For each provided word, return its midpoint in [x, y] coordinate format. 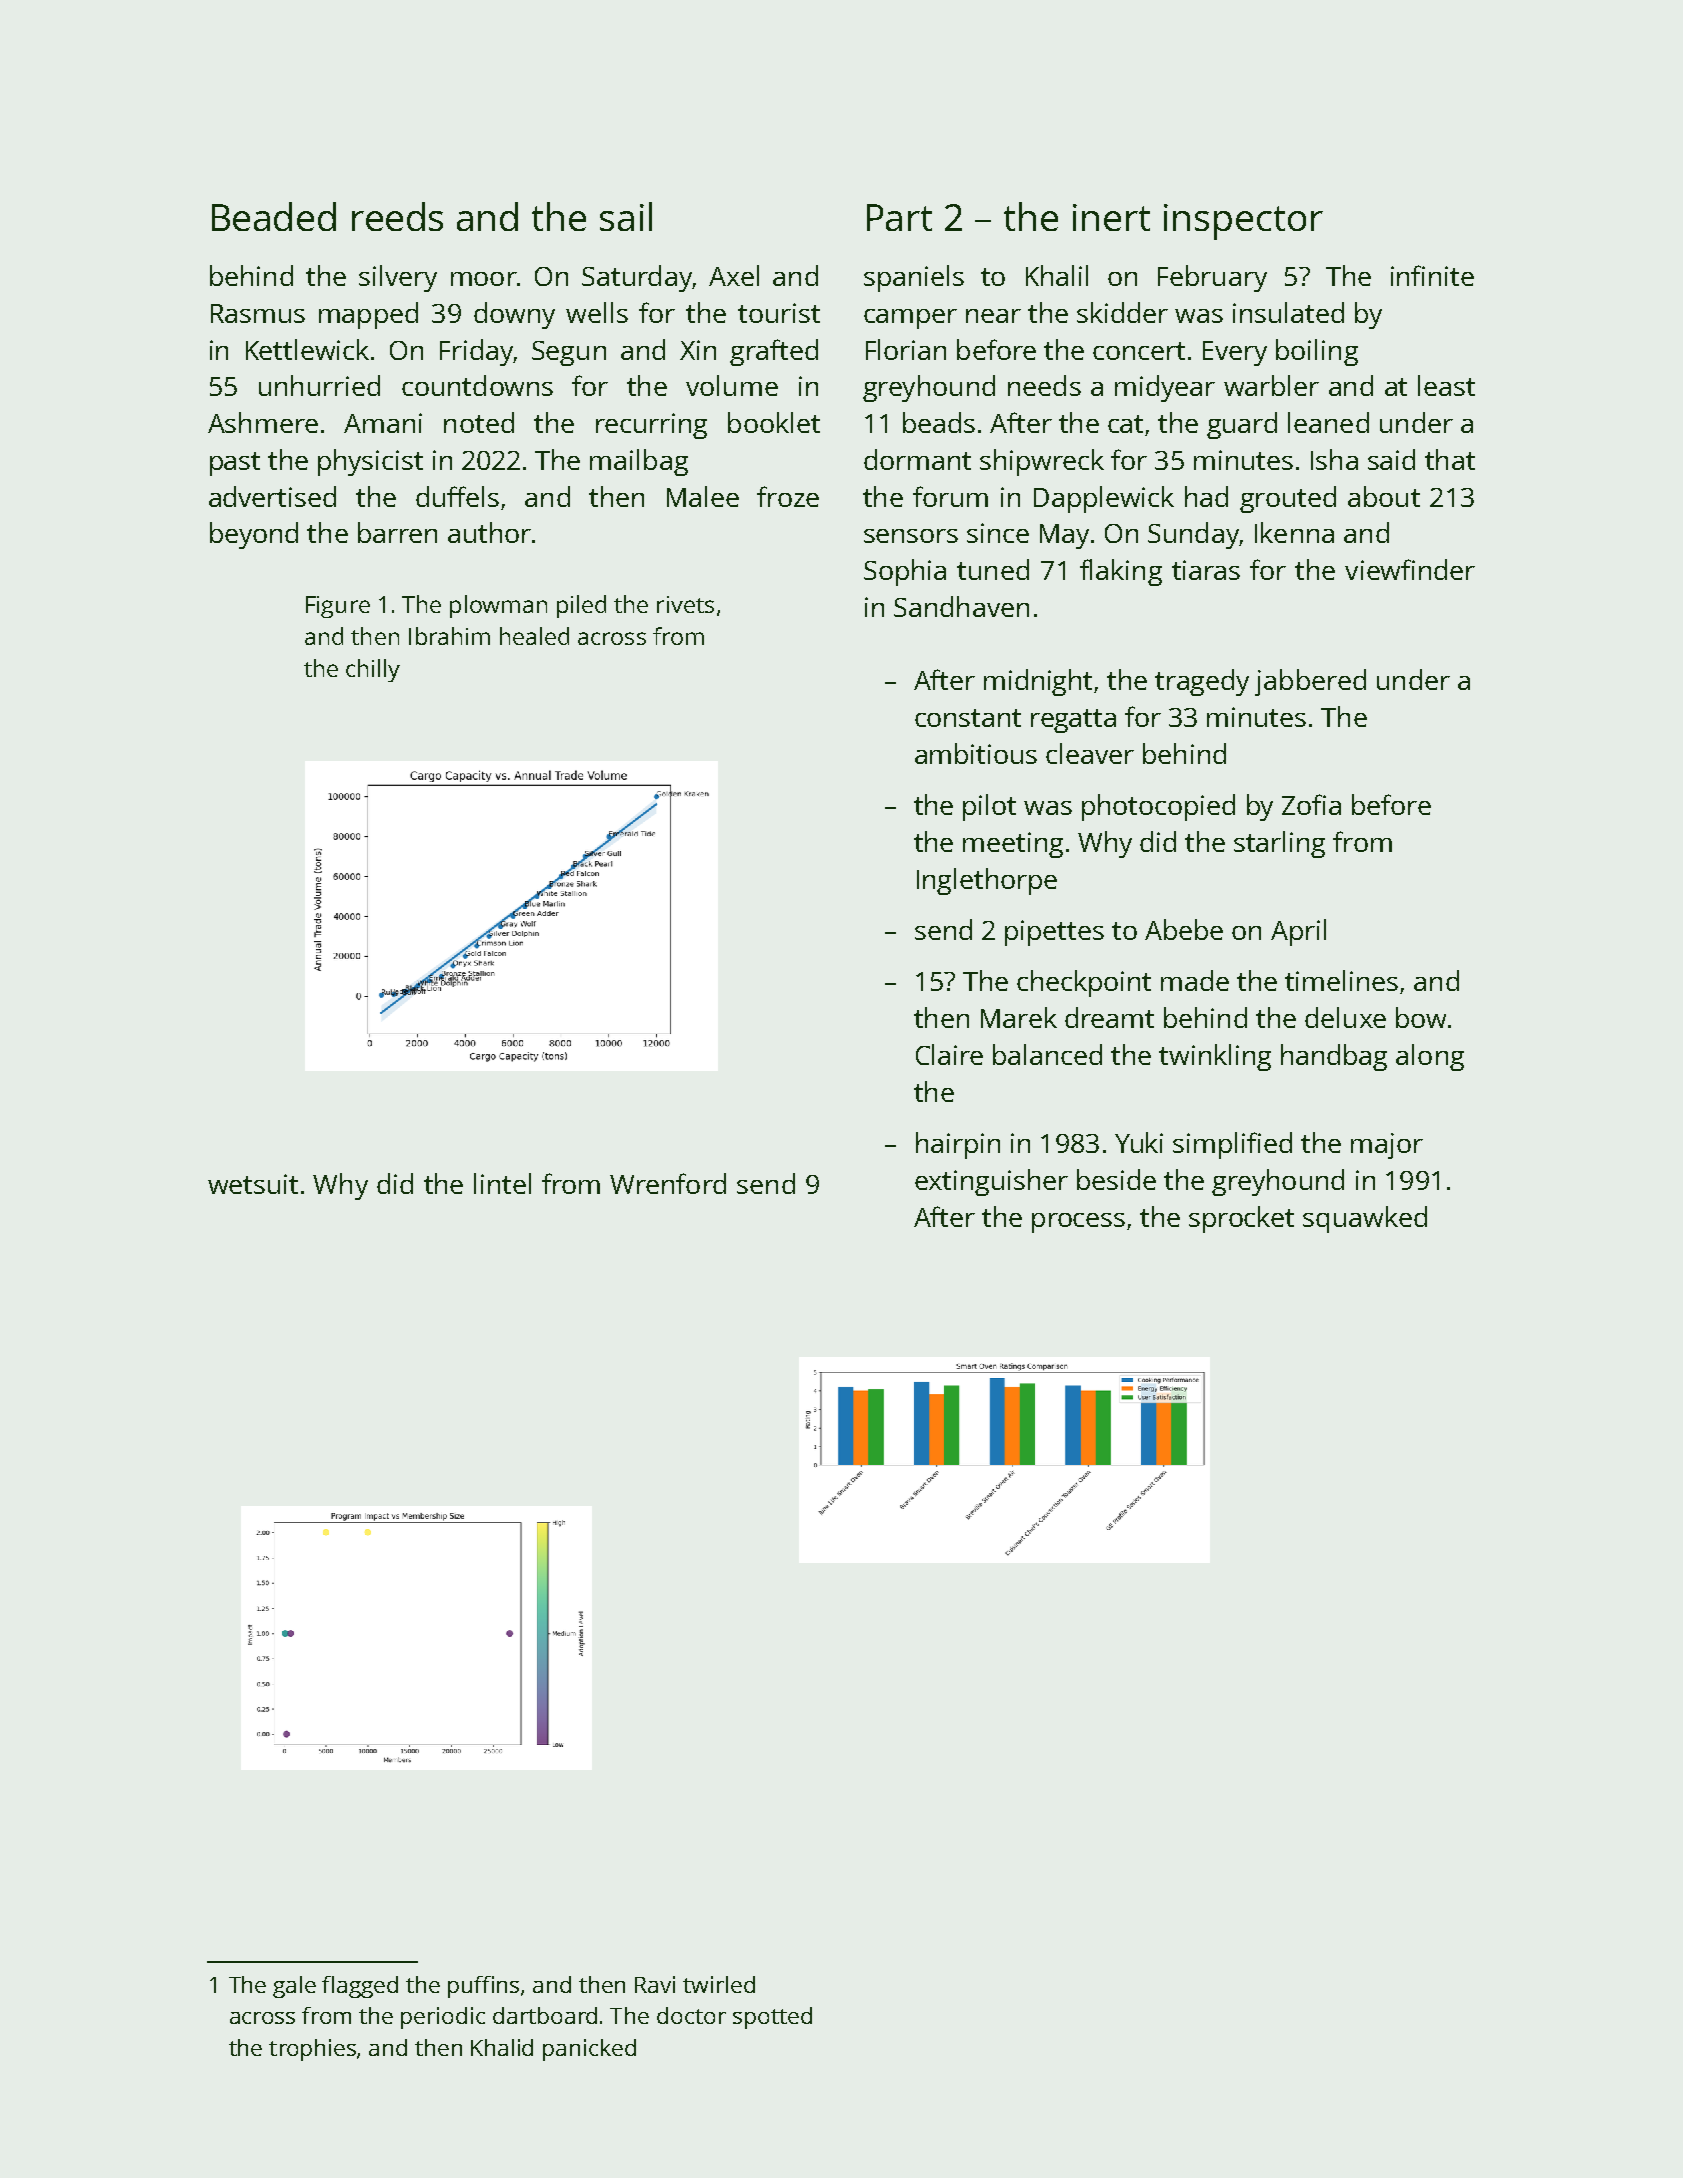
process [1078, 1223]
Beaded [274, 216]
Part [899, 217]
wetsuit [253, 1184]
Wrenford [668, 1183]
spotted [772, 2018]
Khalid [502, 2047]
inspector [1243, 222]
